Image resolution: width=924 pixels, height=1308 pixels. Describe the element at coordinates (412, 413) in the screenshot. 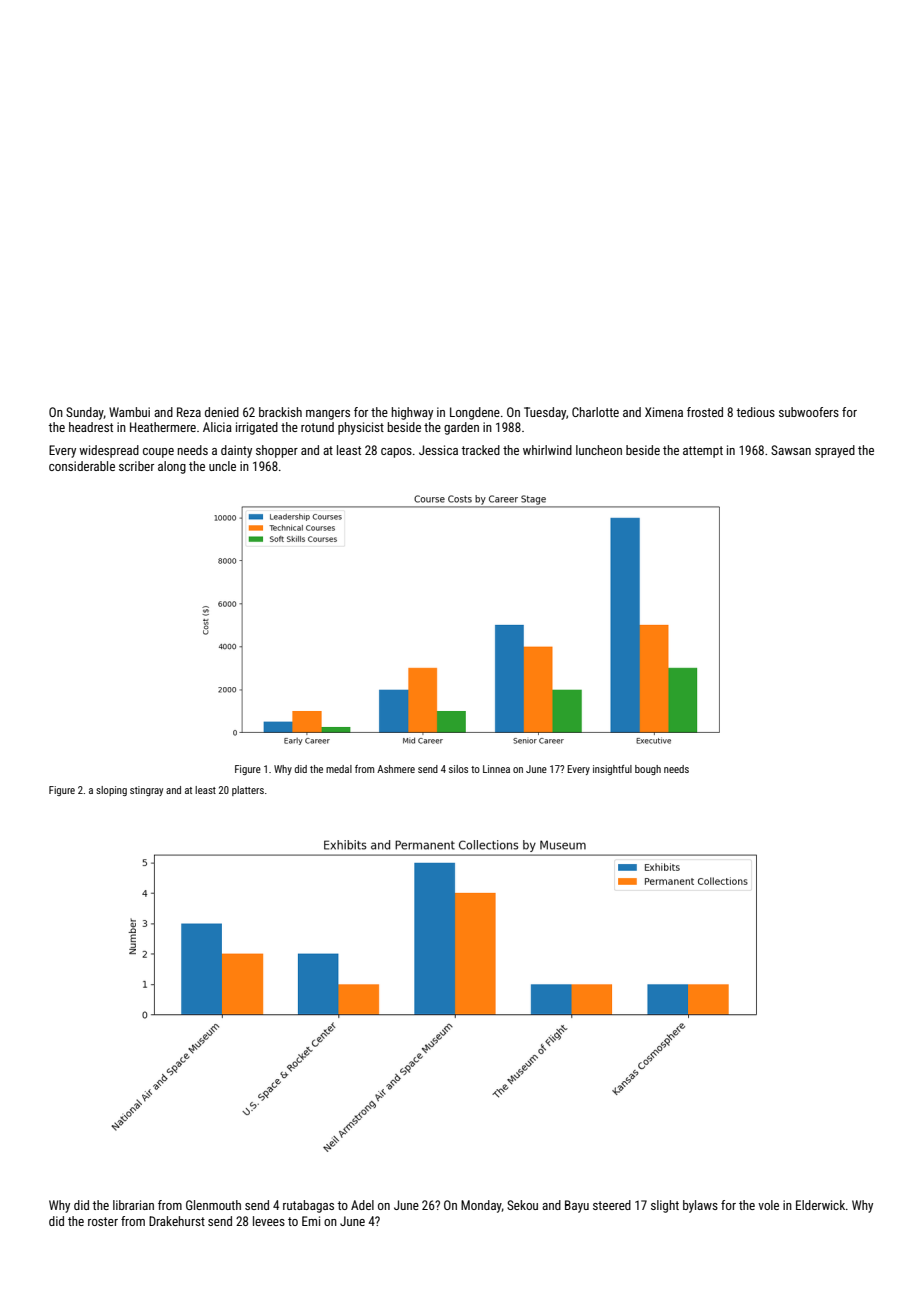

I see `highway` at that location.
